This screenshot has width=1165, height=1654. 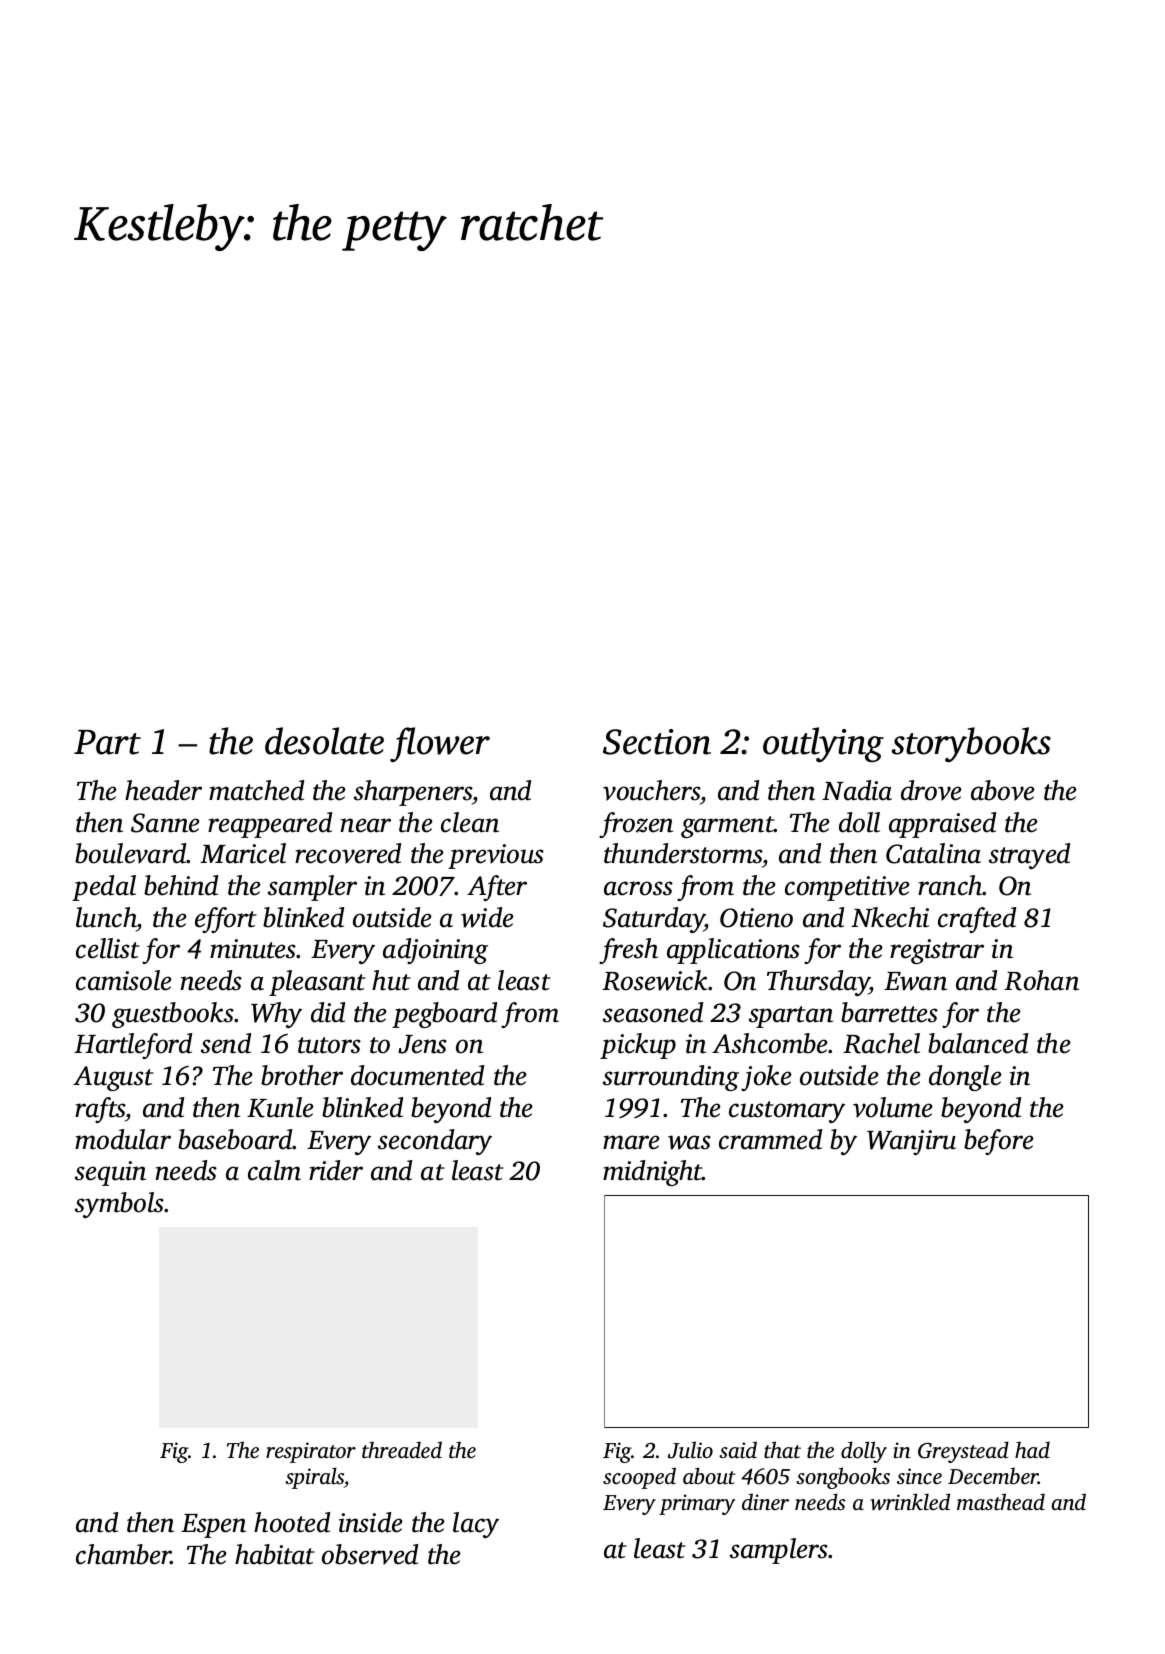 I want to click on had, so click(x=1032, y=1449).
